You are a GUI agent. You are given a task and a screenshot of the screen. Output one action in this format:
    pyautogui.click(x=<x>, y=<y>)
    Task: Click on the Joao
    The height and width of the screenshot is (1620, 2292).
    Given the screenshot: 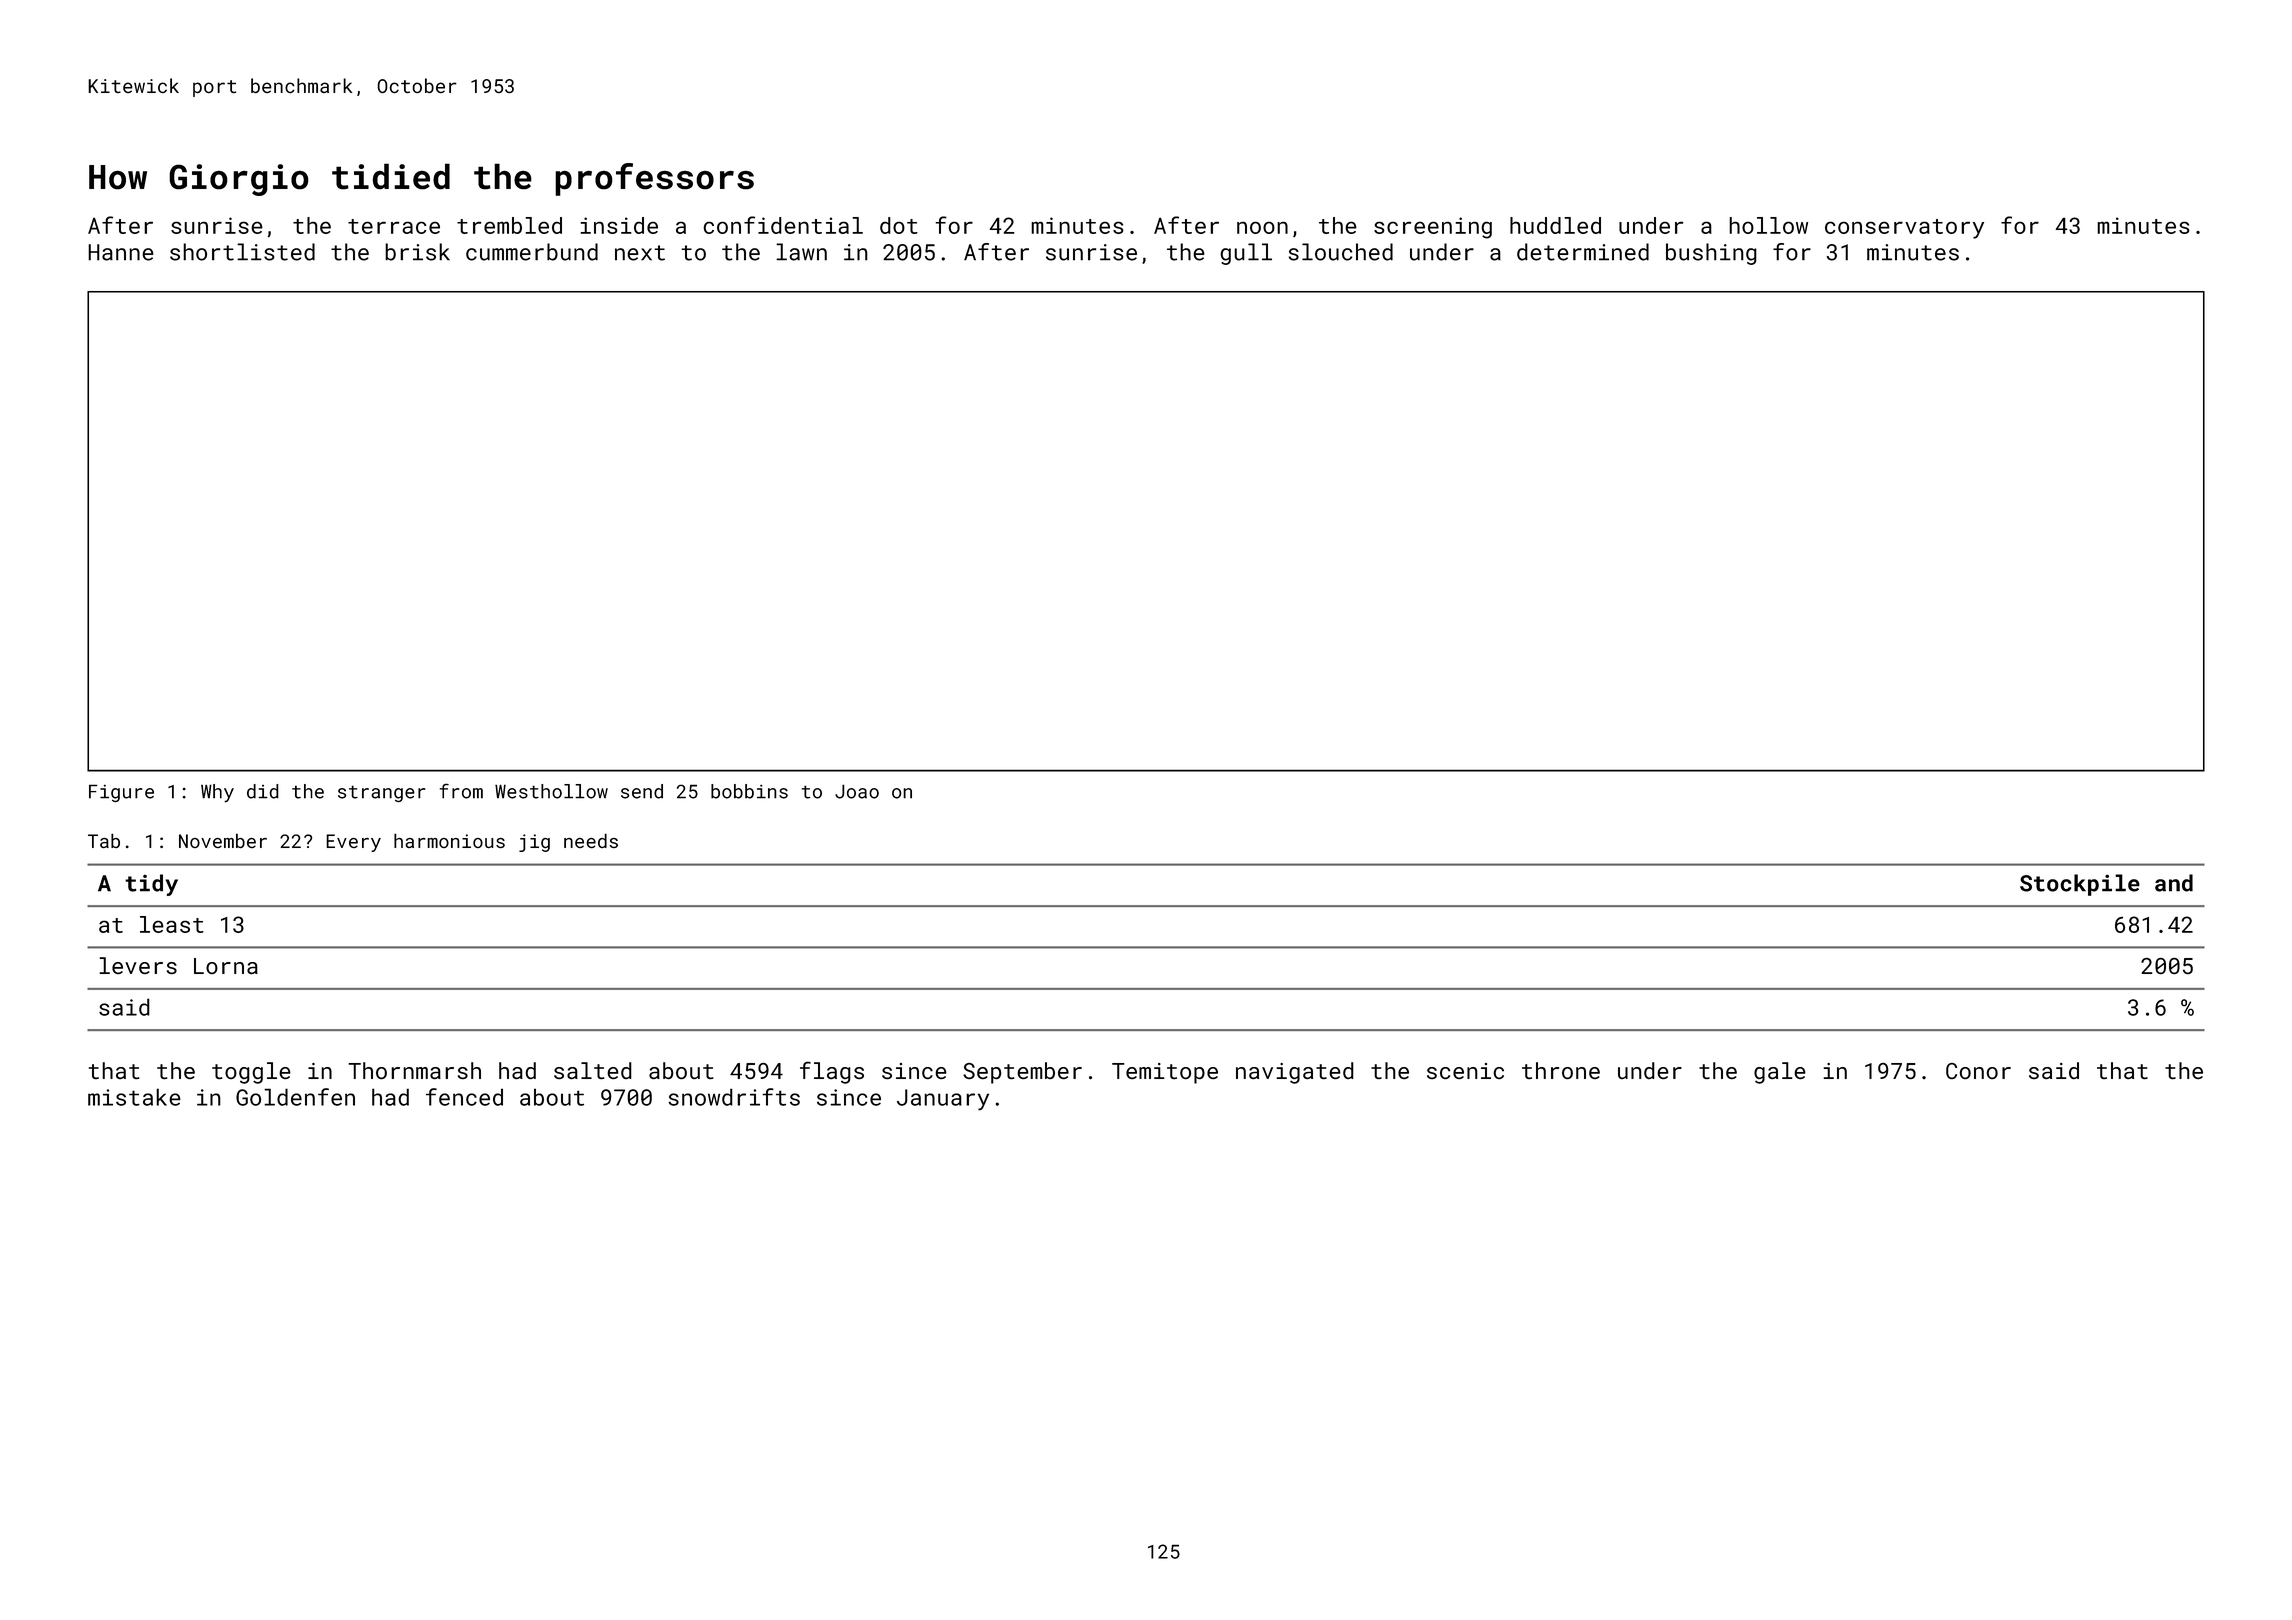 What is the action you would take?
    pyautogui.click(x=857, y=791)
